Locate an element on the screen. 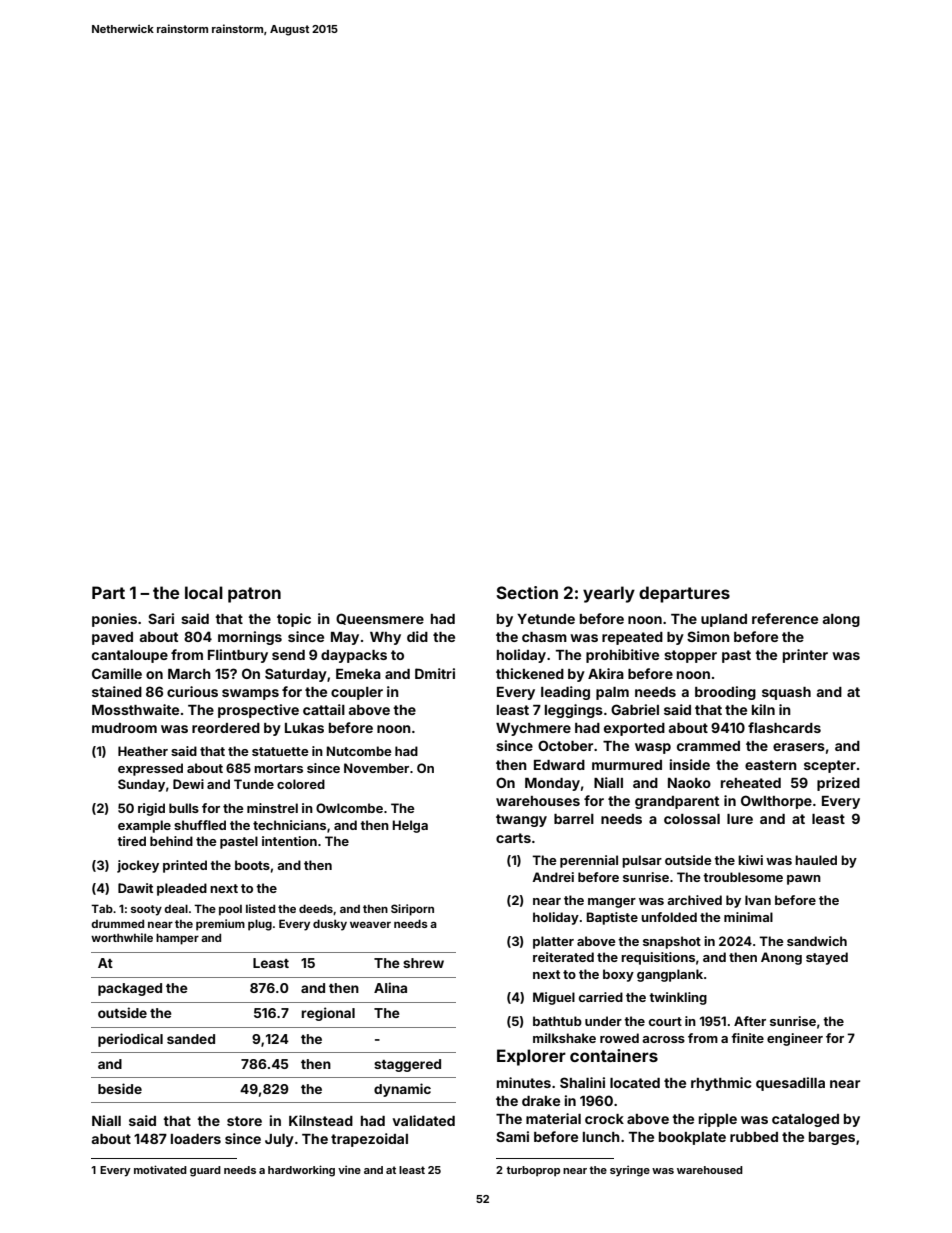 The width and height of the screenshot is (952, 1233). November is located at coordinates (376, 768).
